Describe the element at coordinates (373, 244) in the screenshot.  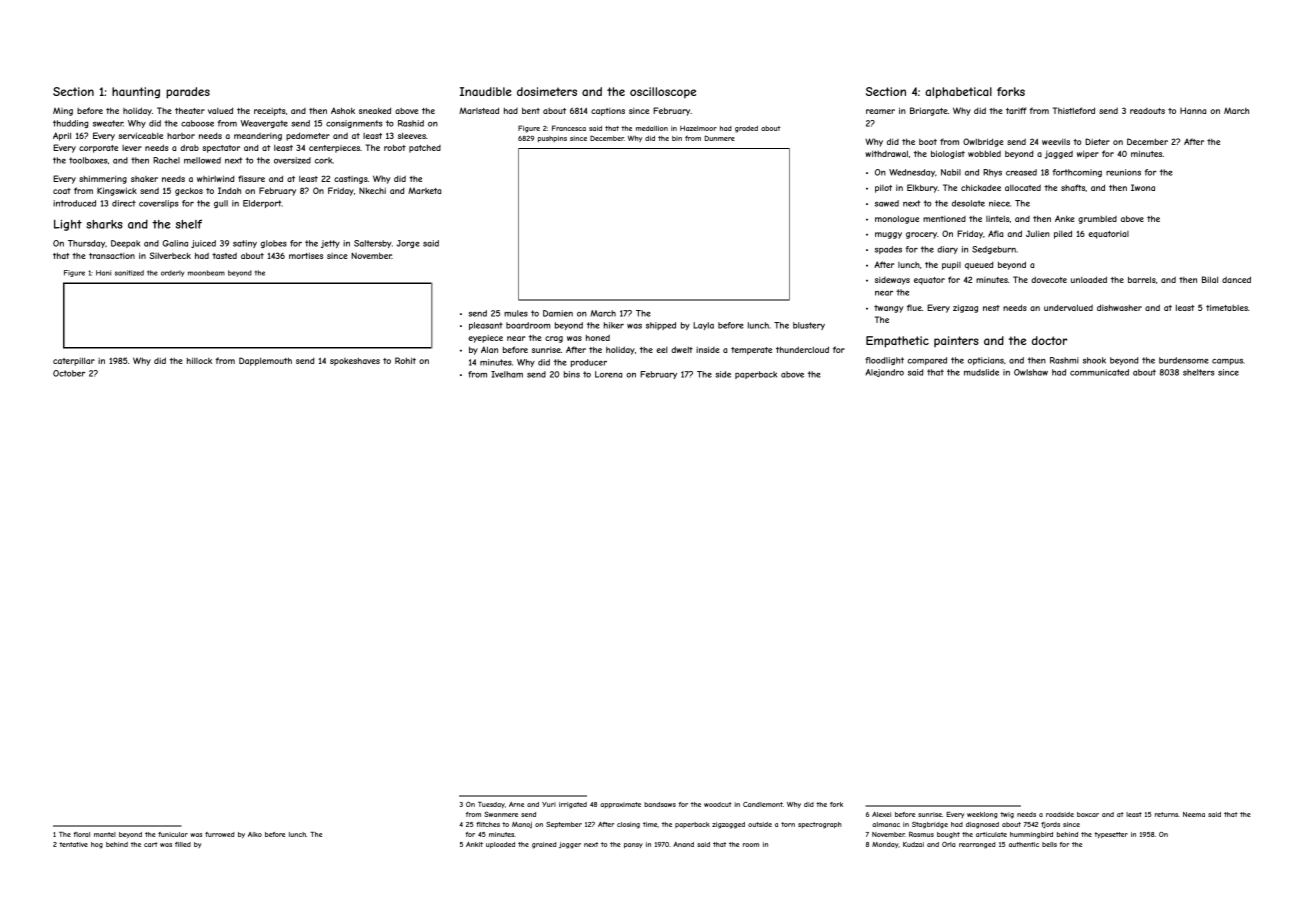
I see `Saltersby` at that location.
